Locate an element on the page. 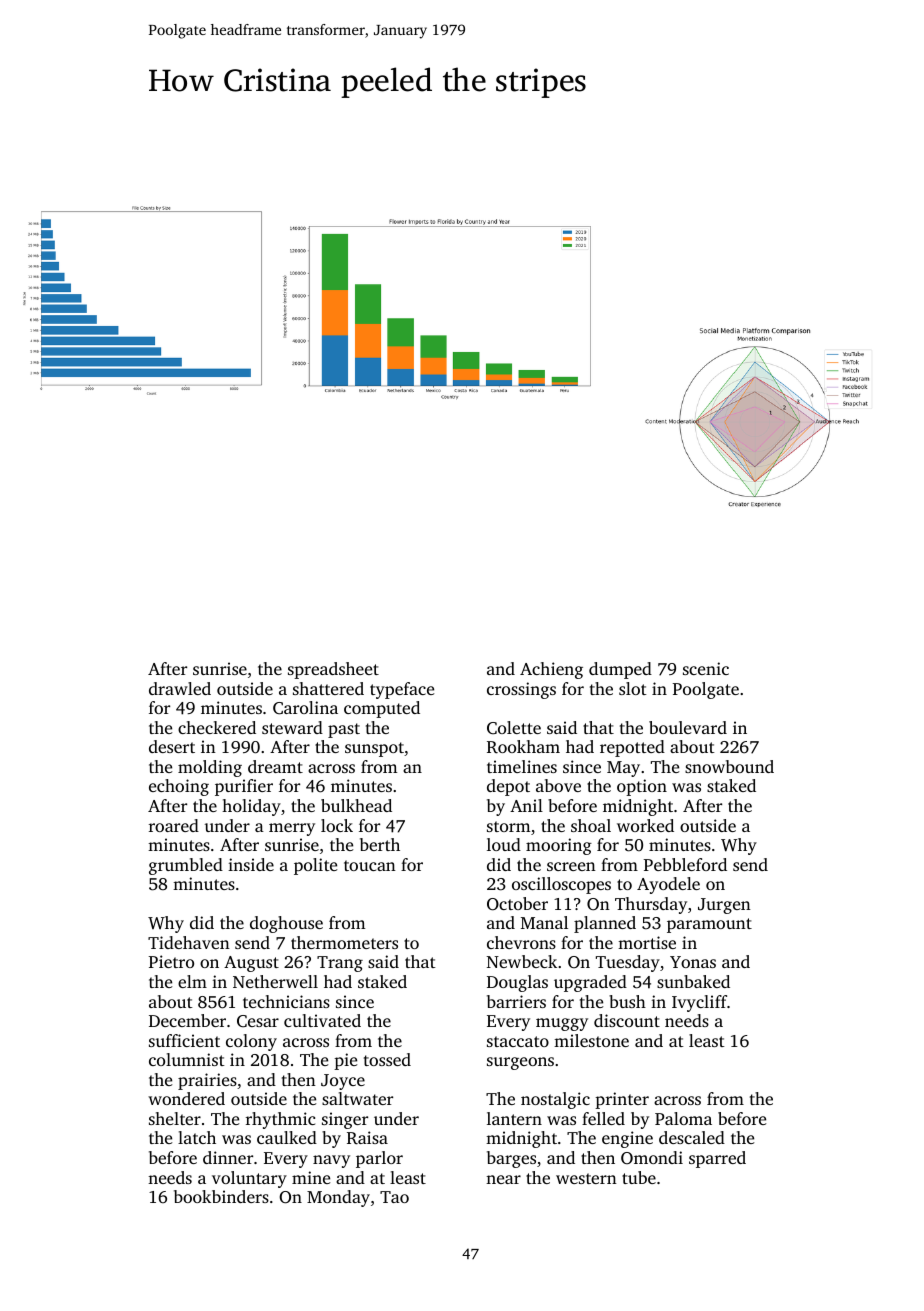  dinner is located at coordinates (228, 1157).
